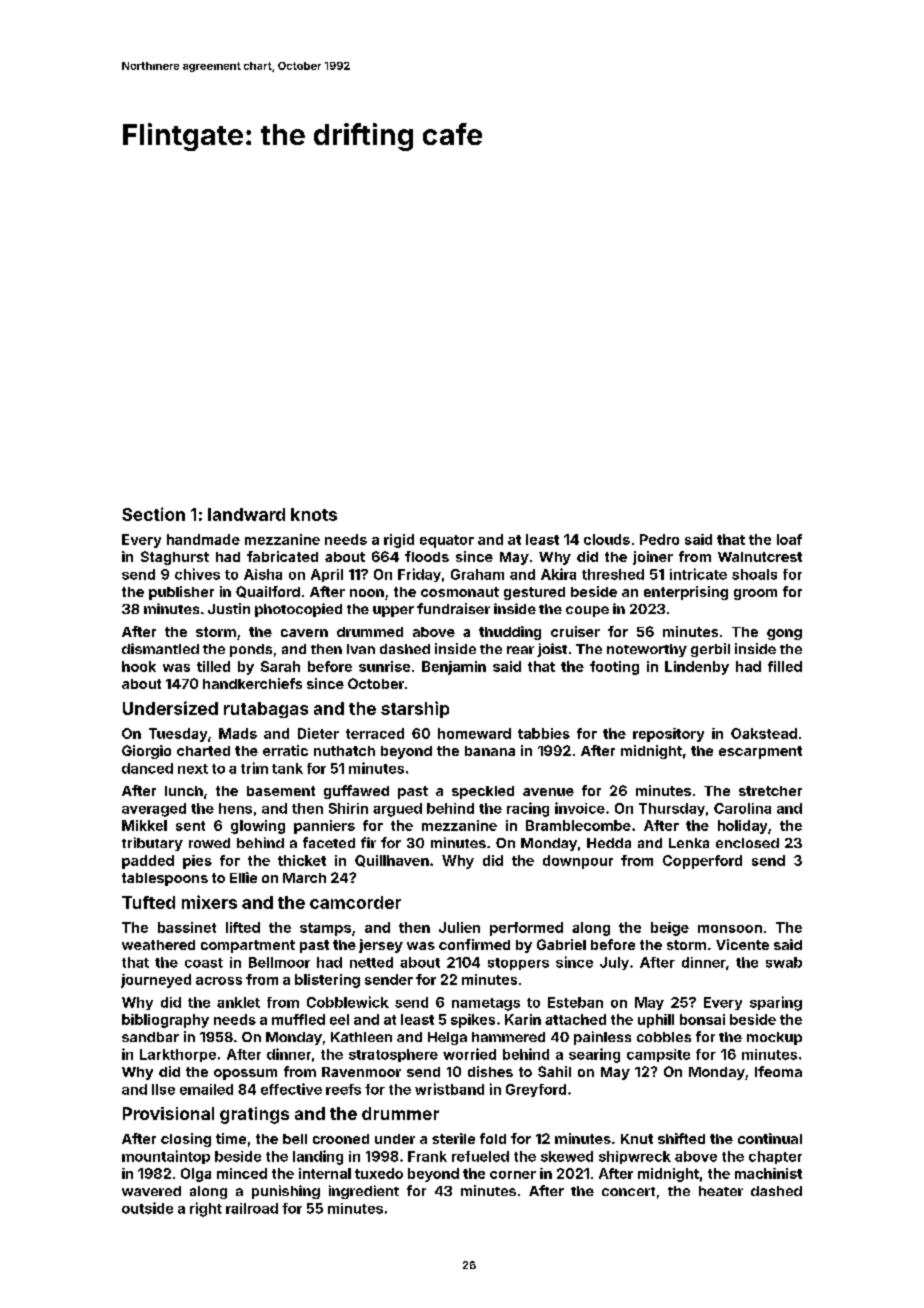 This image has width=924, height=1308. Describe the element at coordinates (263, 574) in the image. I see `Aisha` at that location.
